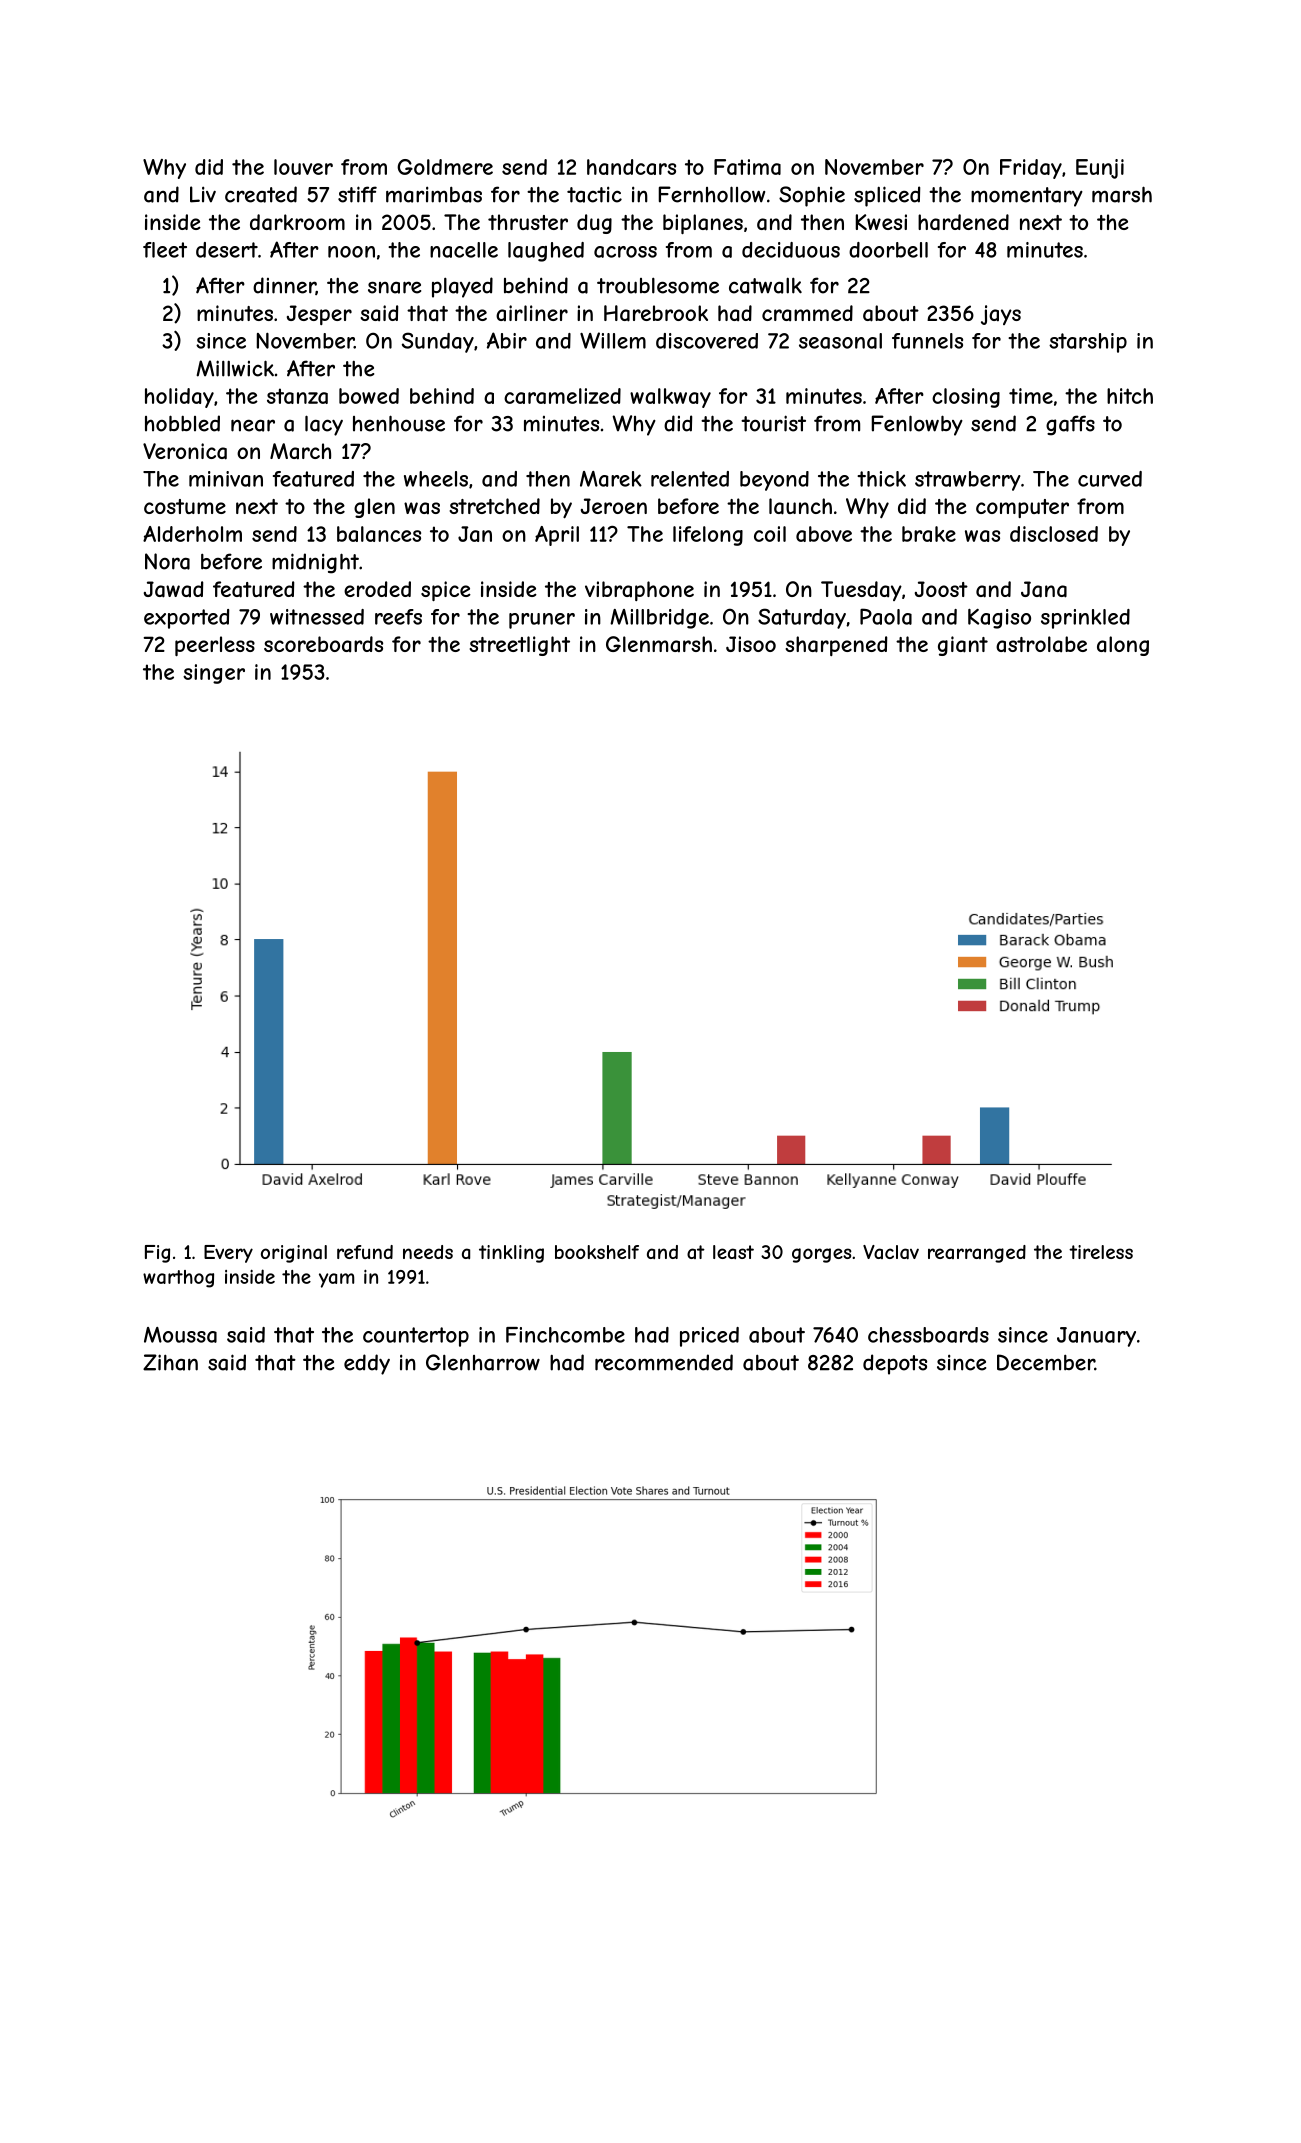 The image size is (1301, 2143). I want to click on Millbridge, so click(659, 619).
